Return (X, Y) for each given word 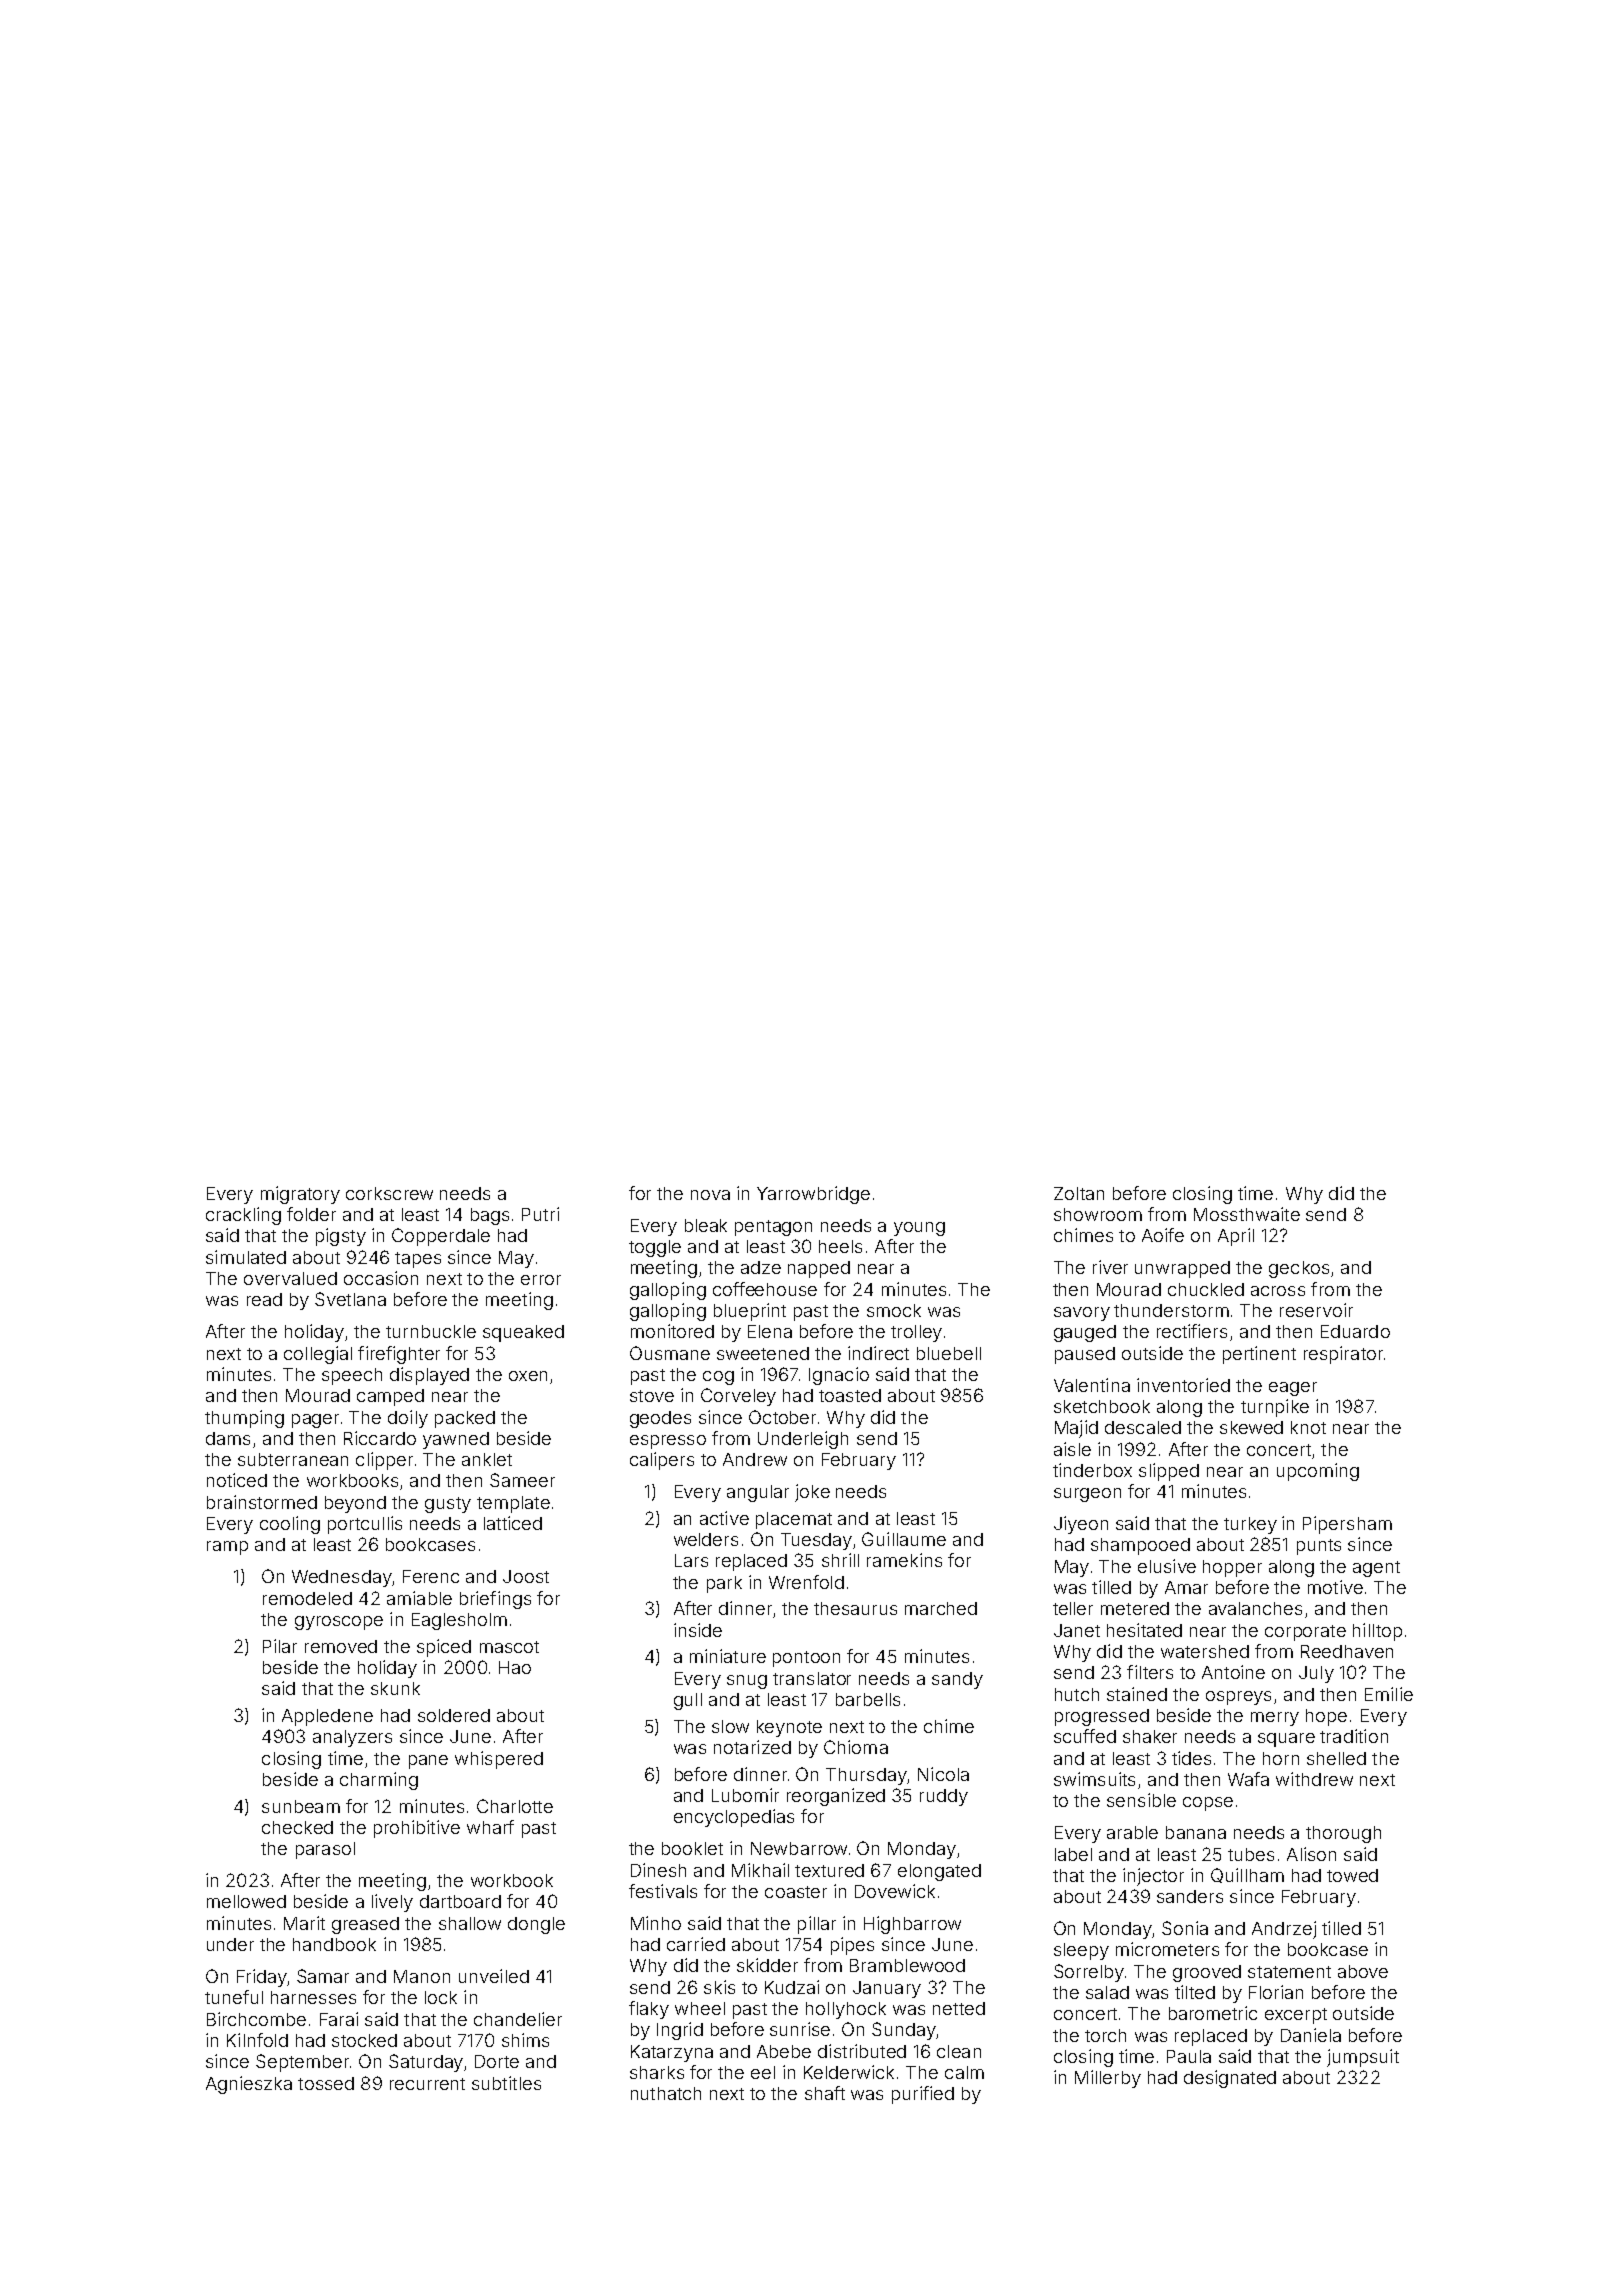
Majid (1076, 1429)
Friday (262, 1978)
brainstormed (262, 1502)
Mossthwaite (1247, 1214)
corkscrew (389, 1193)
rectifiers (1192, 1331)
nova (710, 1195)
